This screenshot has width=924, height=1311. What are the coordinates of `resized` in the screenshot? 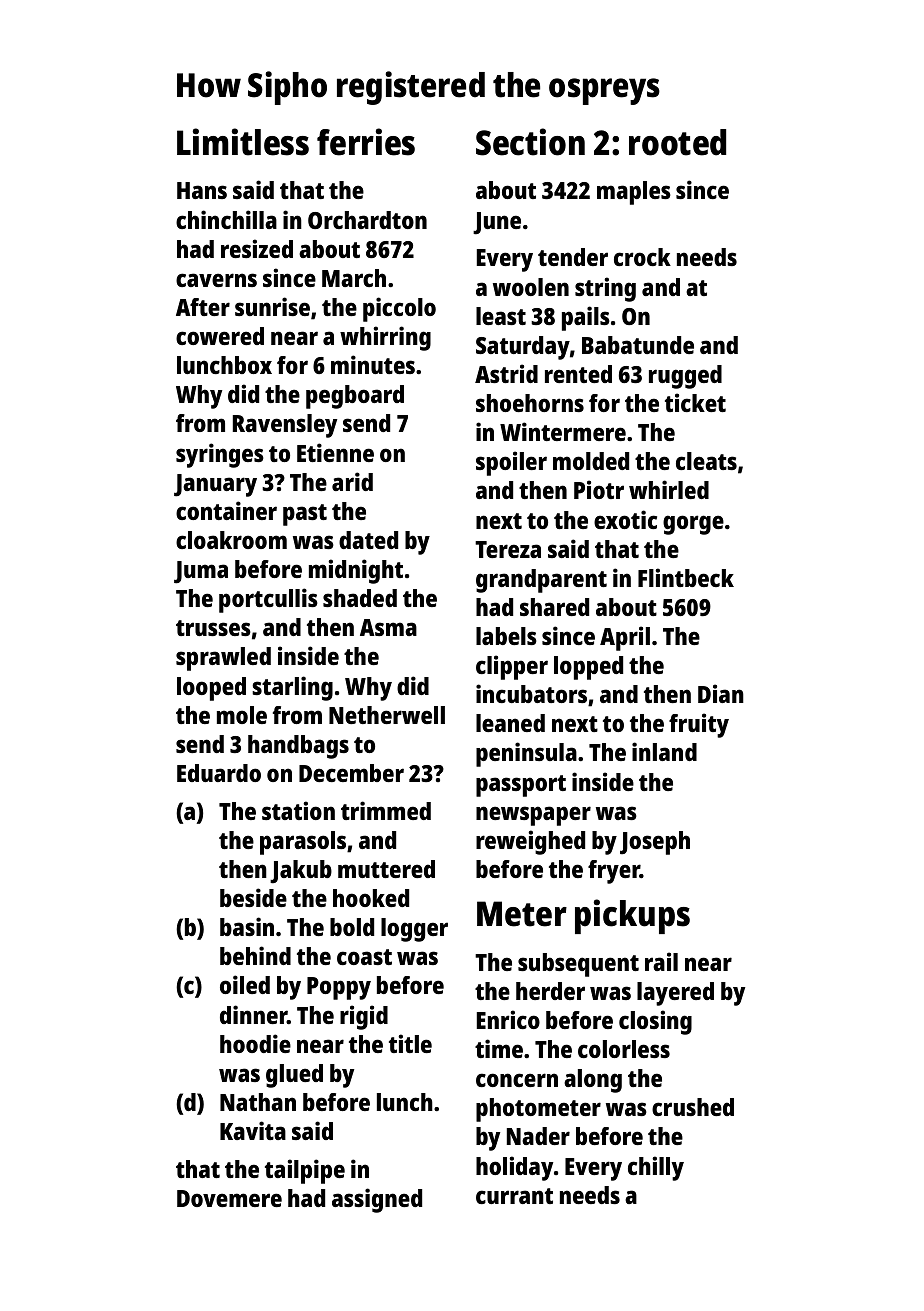 It's located at (257, 248).
